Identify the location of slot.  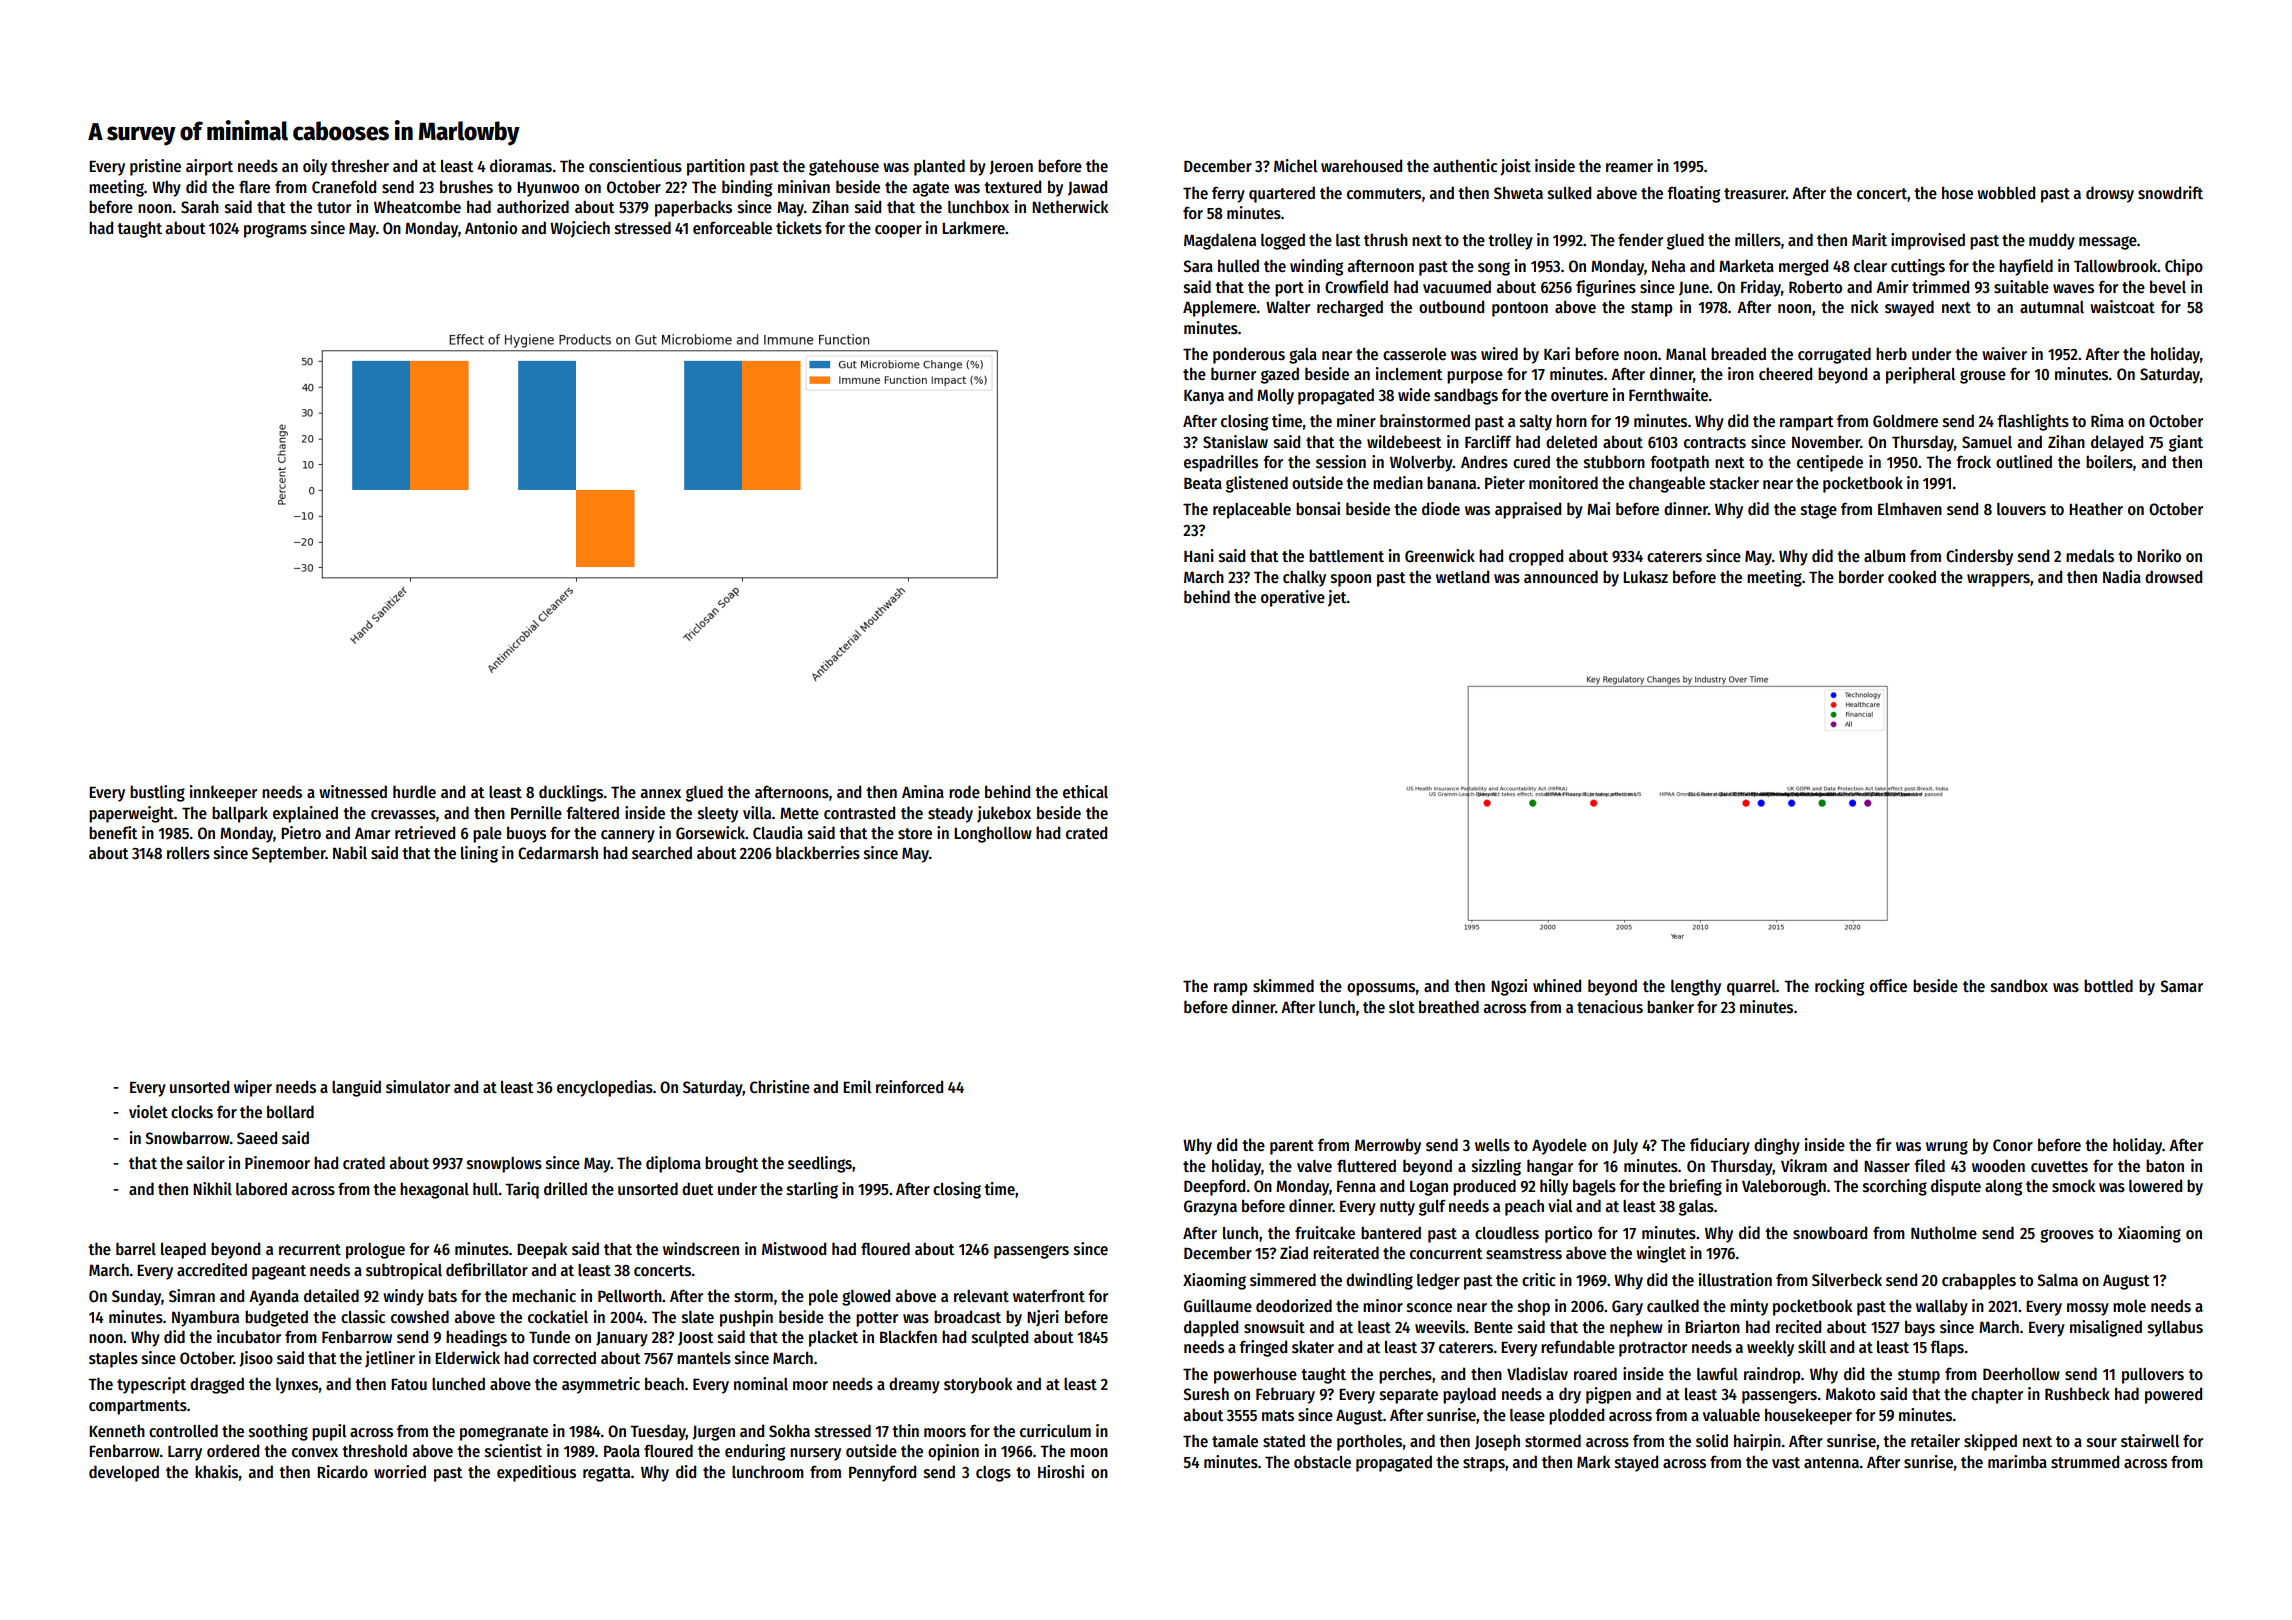
(1402, 1007).
